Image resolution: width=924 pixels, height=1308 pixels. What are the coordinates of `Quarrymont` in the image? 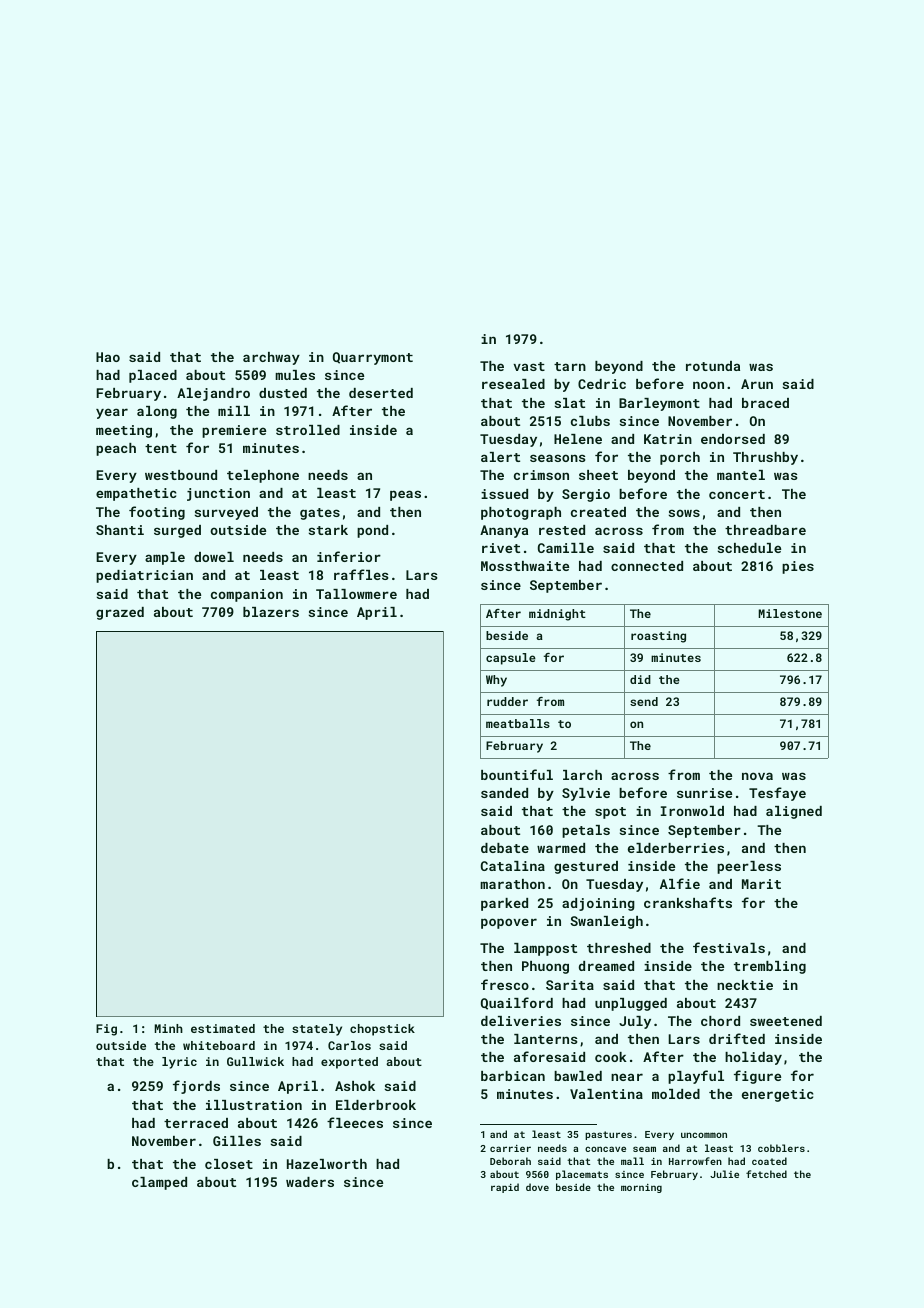 It's located at (373, 358).
